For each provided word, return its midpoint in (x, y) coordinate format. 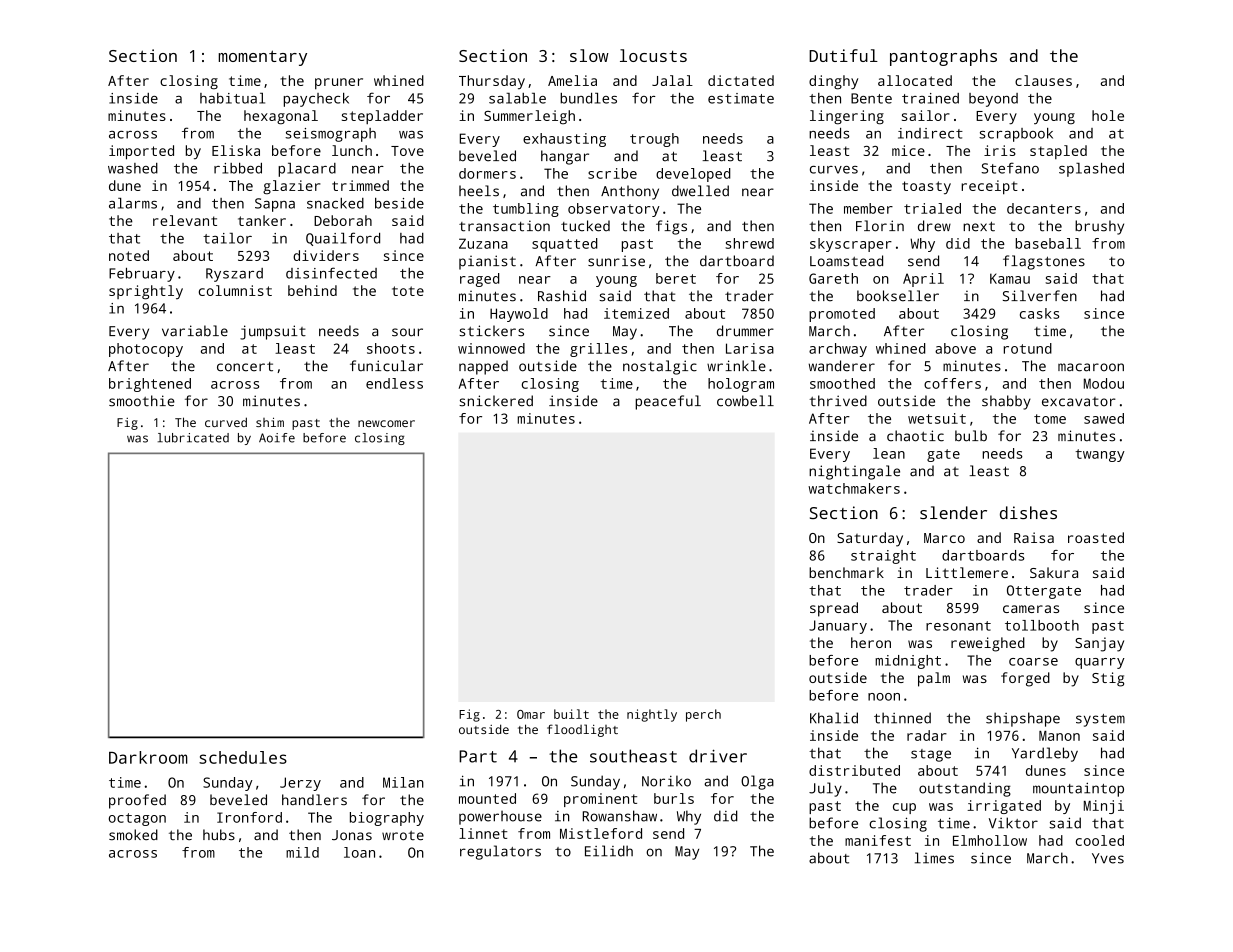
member (868, 208)
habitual (232, 98)
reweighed (988, 644)
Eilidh (609, 851)
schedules (243, 757)
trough (654, 140)
